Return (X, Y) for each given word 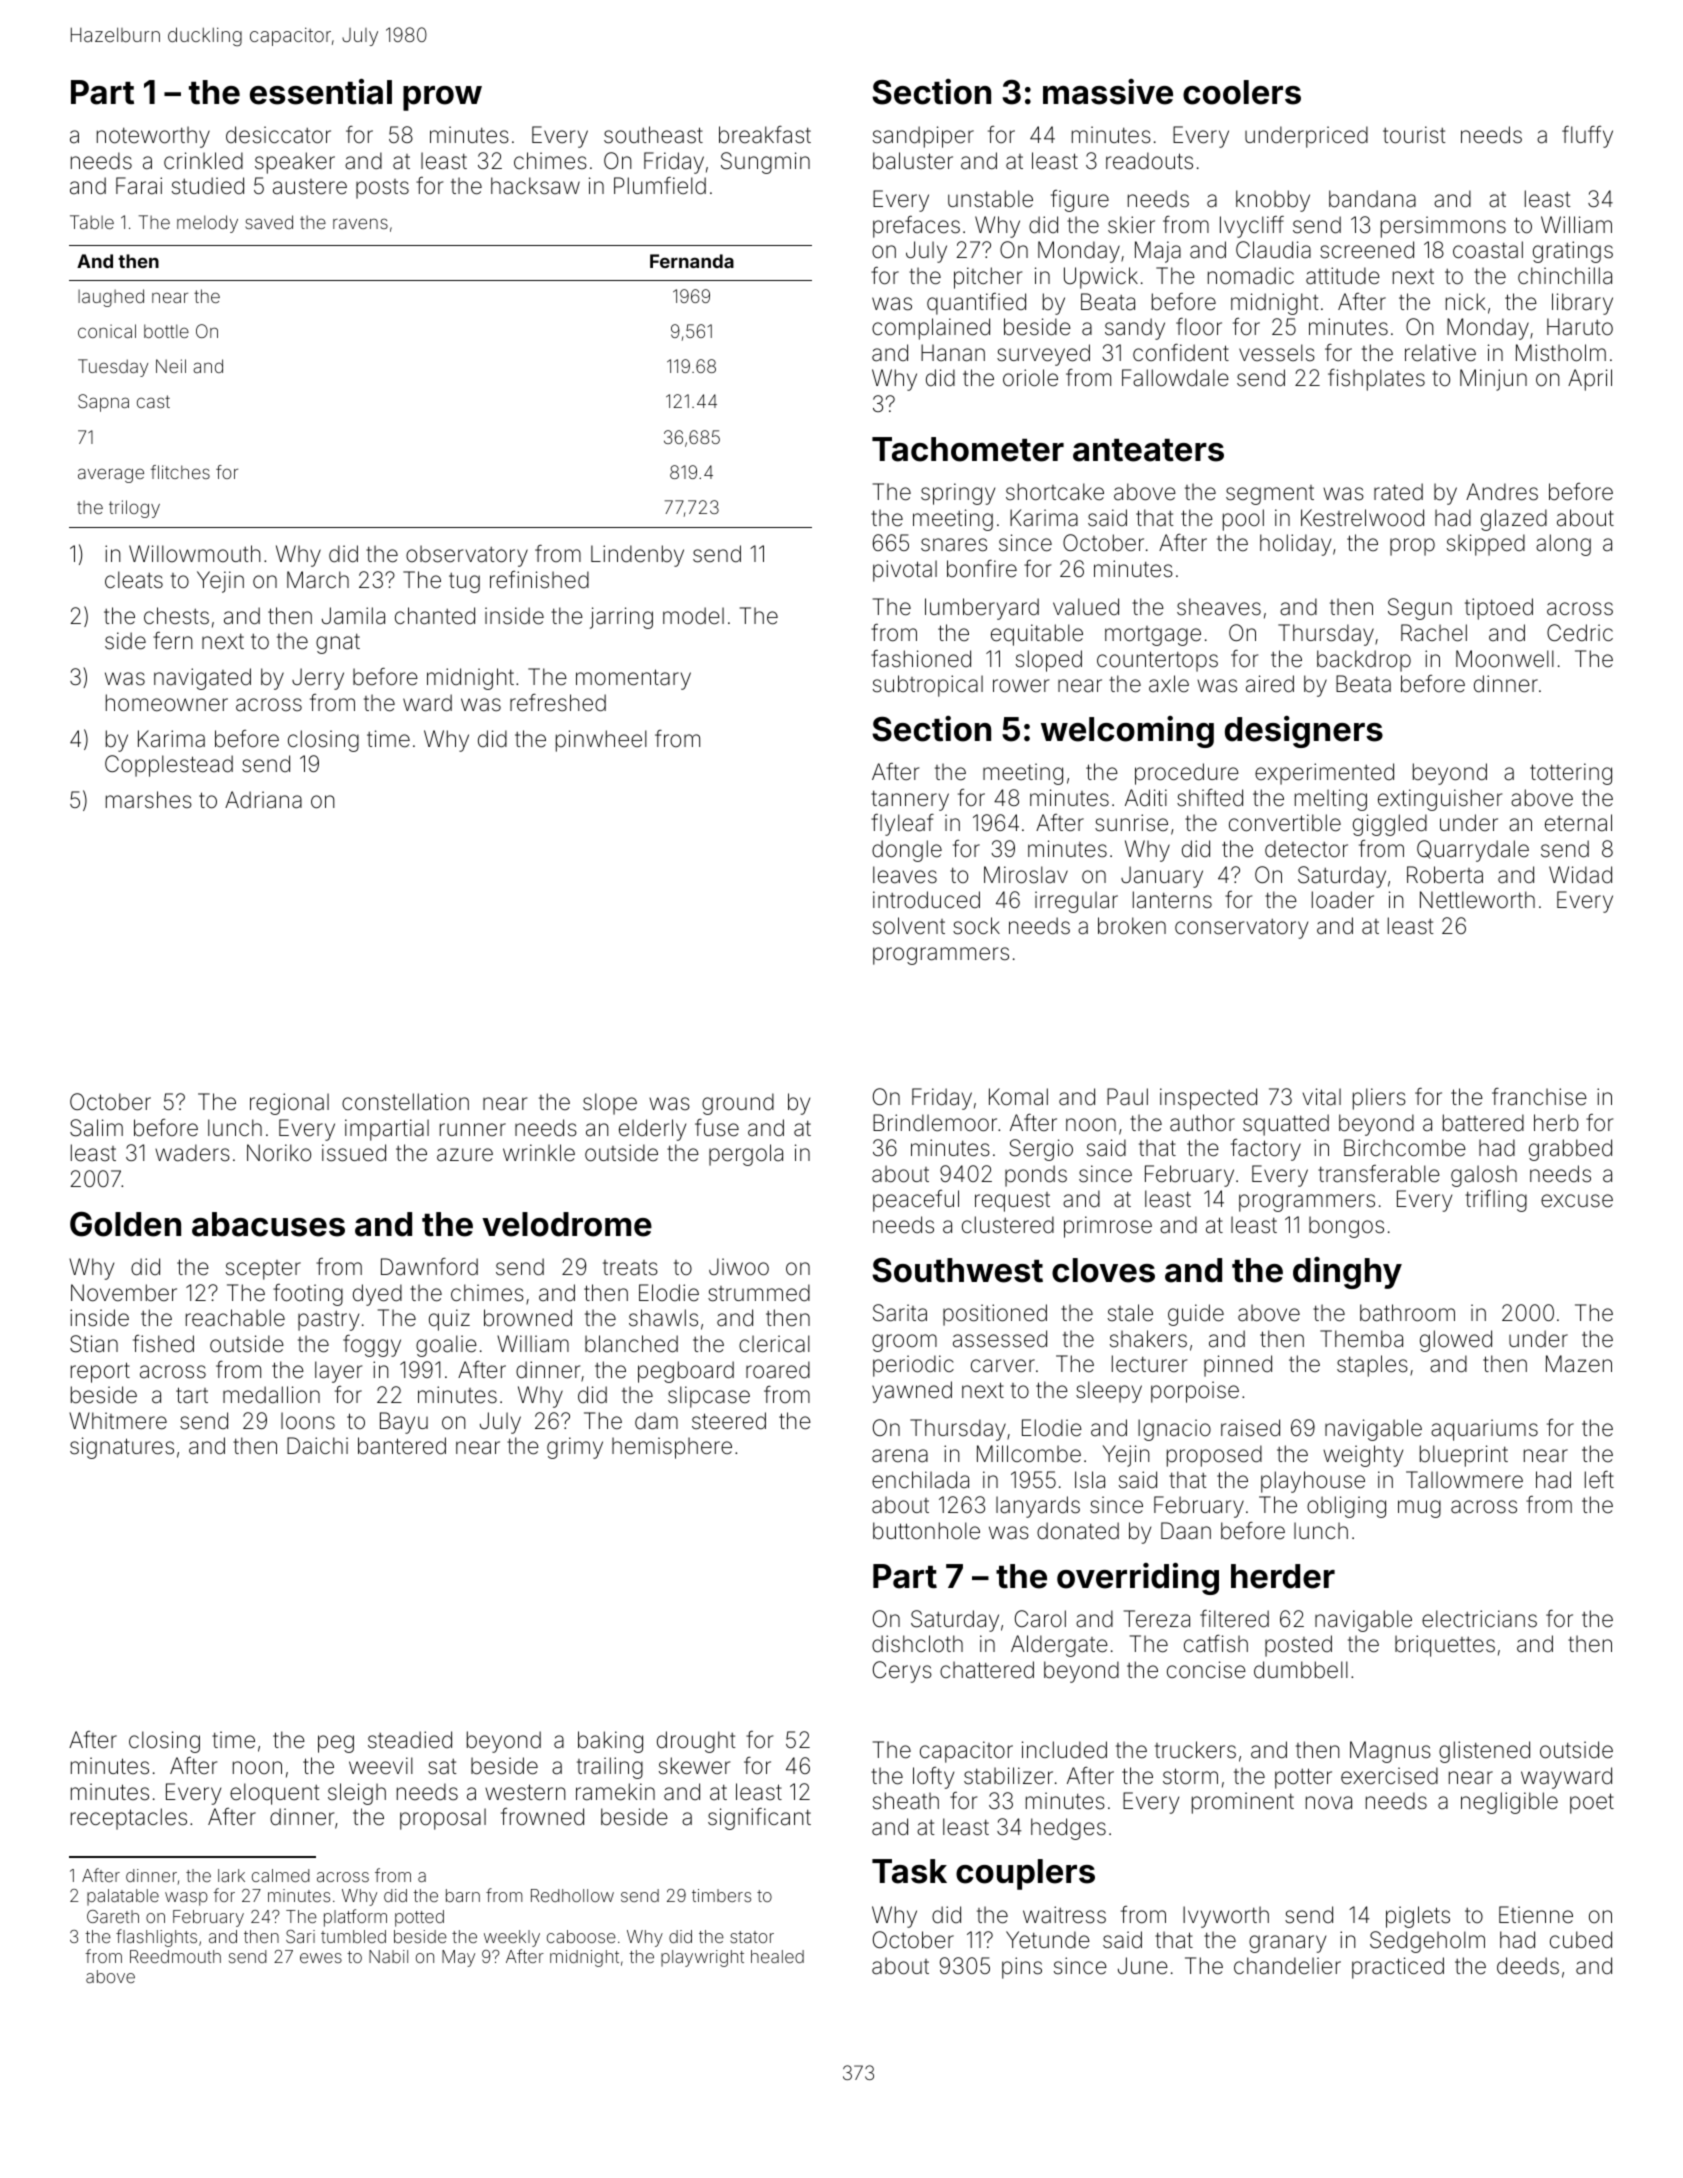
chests (176, 616)
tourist (1414, 135)
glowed (1456, 1341)
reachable (235, 1318)
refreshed (558, 703)
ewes (321, 1958)
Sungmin (765, 163)
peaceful (916, 1201)
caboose (581, 1936)
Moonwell (1505, 658)
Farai (139, 186)
